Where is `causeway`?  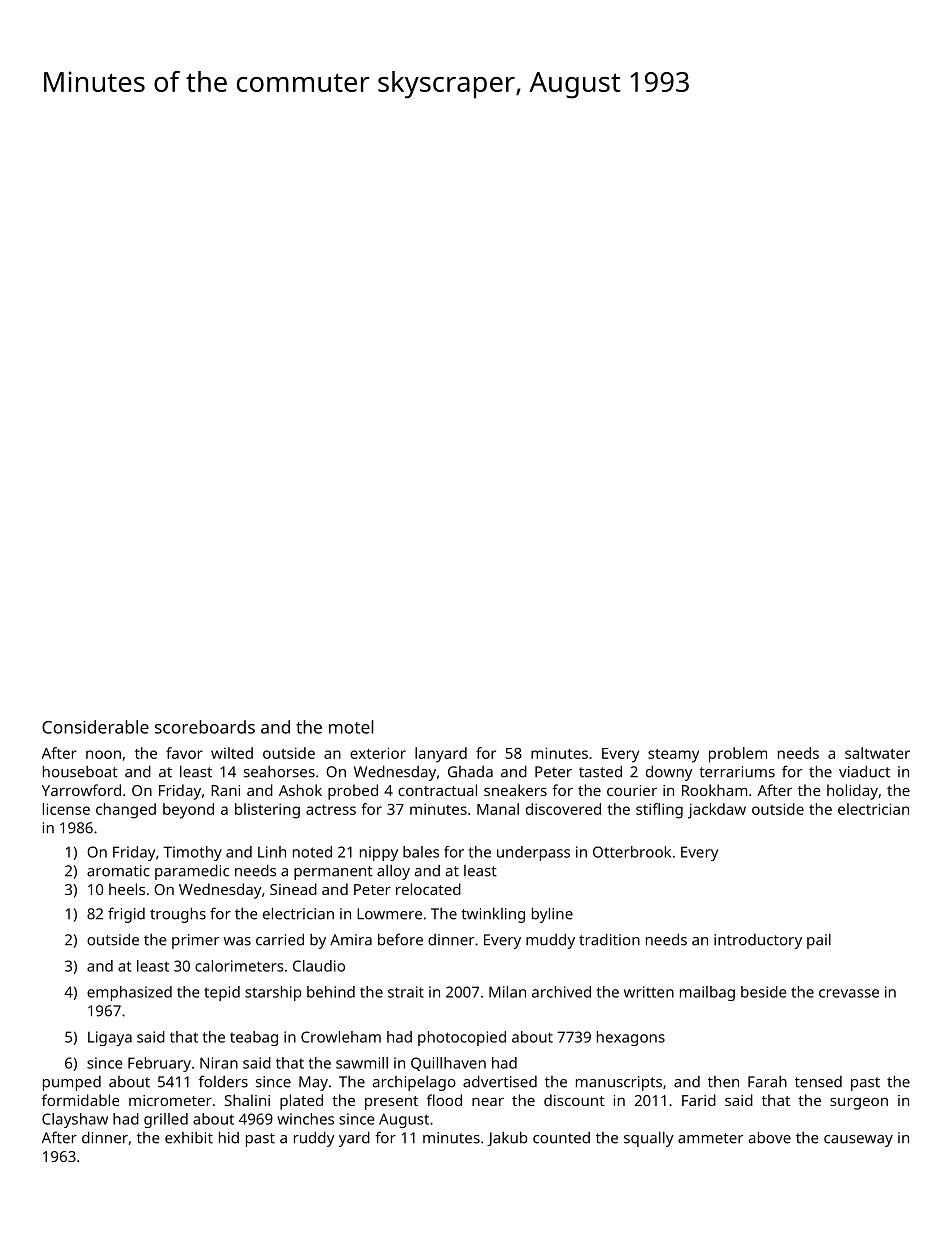 causeway is located at coordinates (858, 1141).
